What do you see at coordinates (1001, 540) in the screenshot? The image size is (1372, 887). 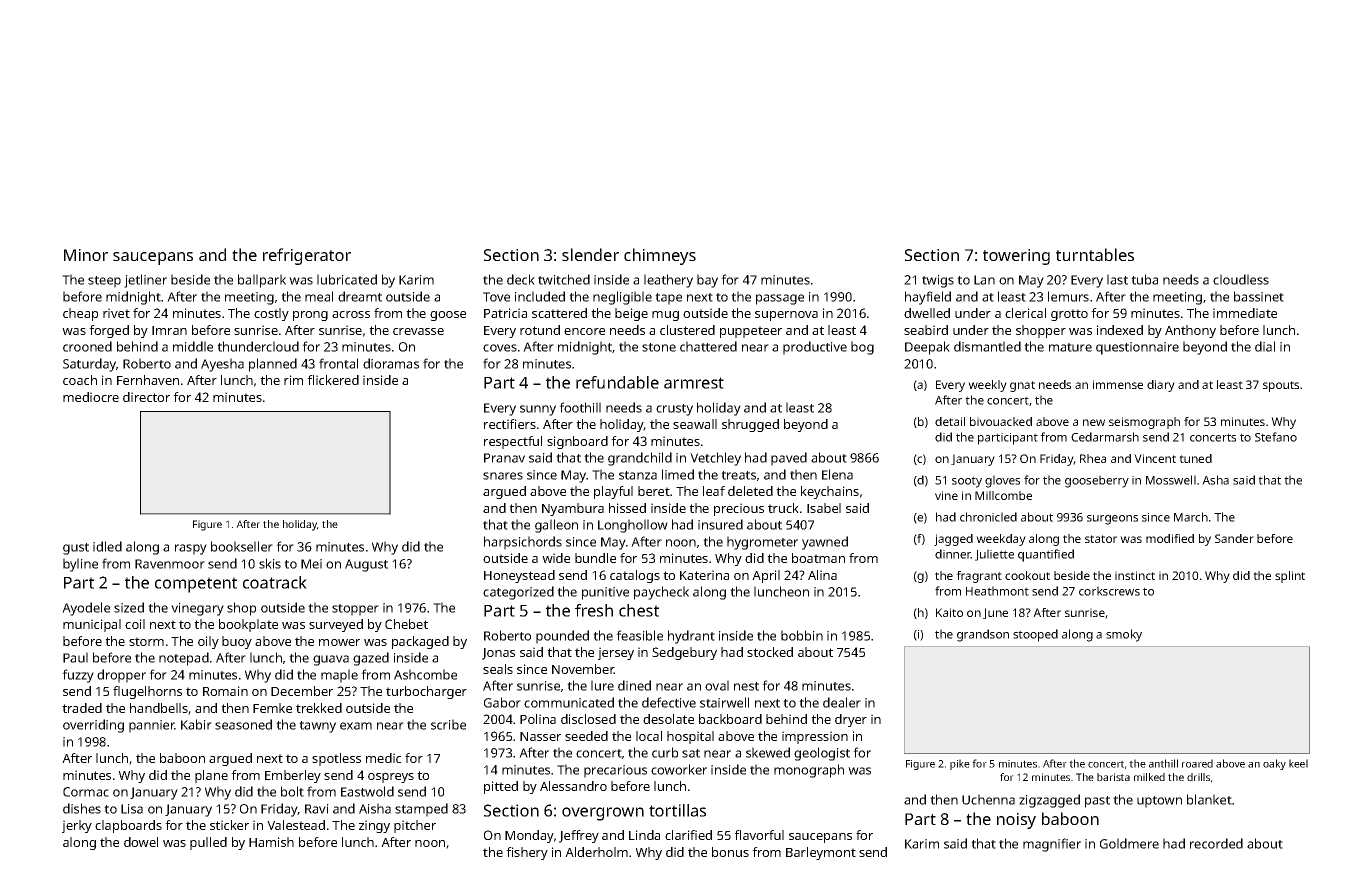 I see `weekday` at bounding box center [1001, 540].
